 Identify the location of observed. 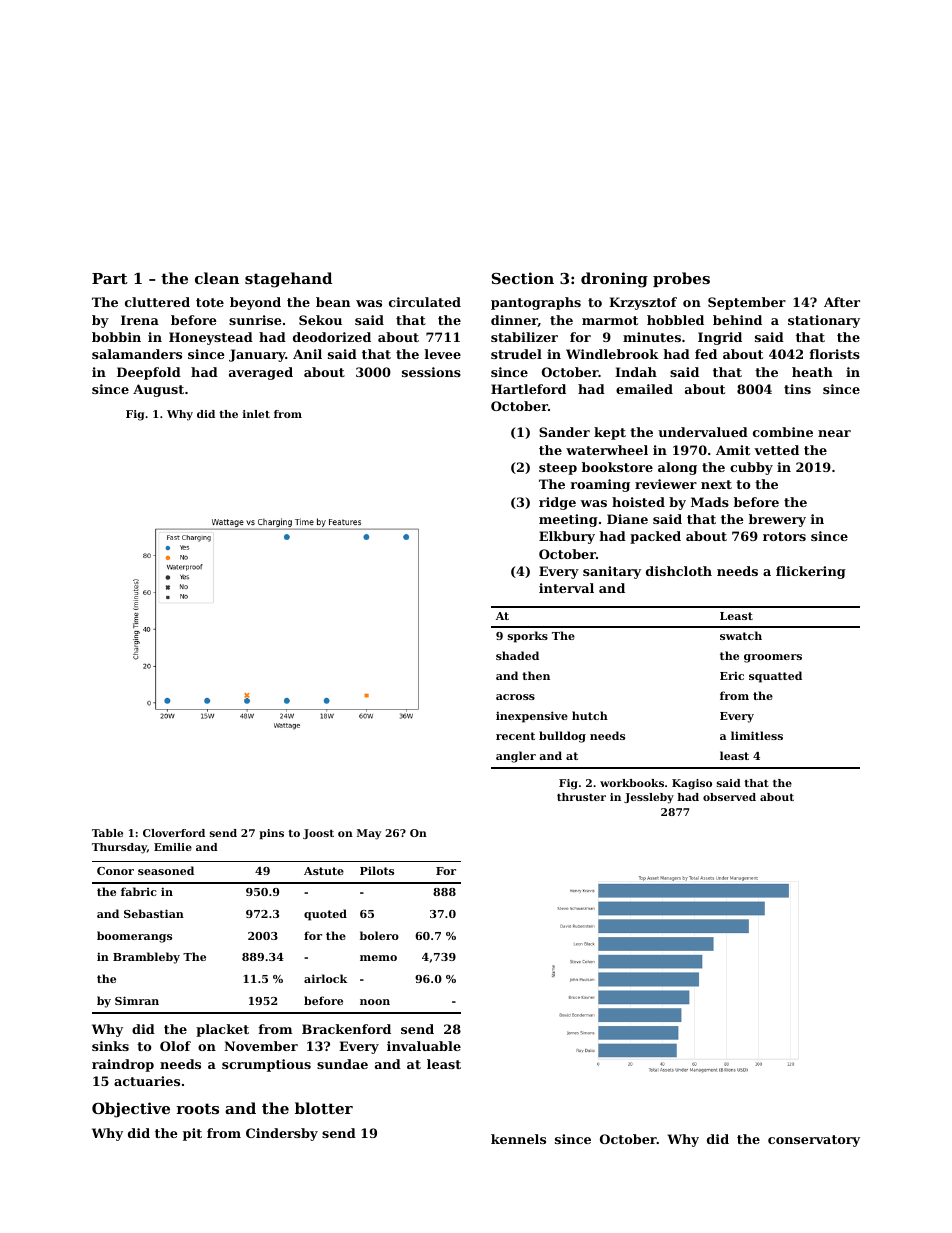
(729, 797).
